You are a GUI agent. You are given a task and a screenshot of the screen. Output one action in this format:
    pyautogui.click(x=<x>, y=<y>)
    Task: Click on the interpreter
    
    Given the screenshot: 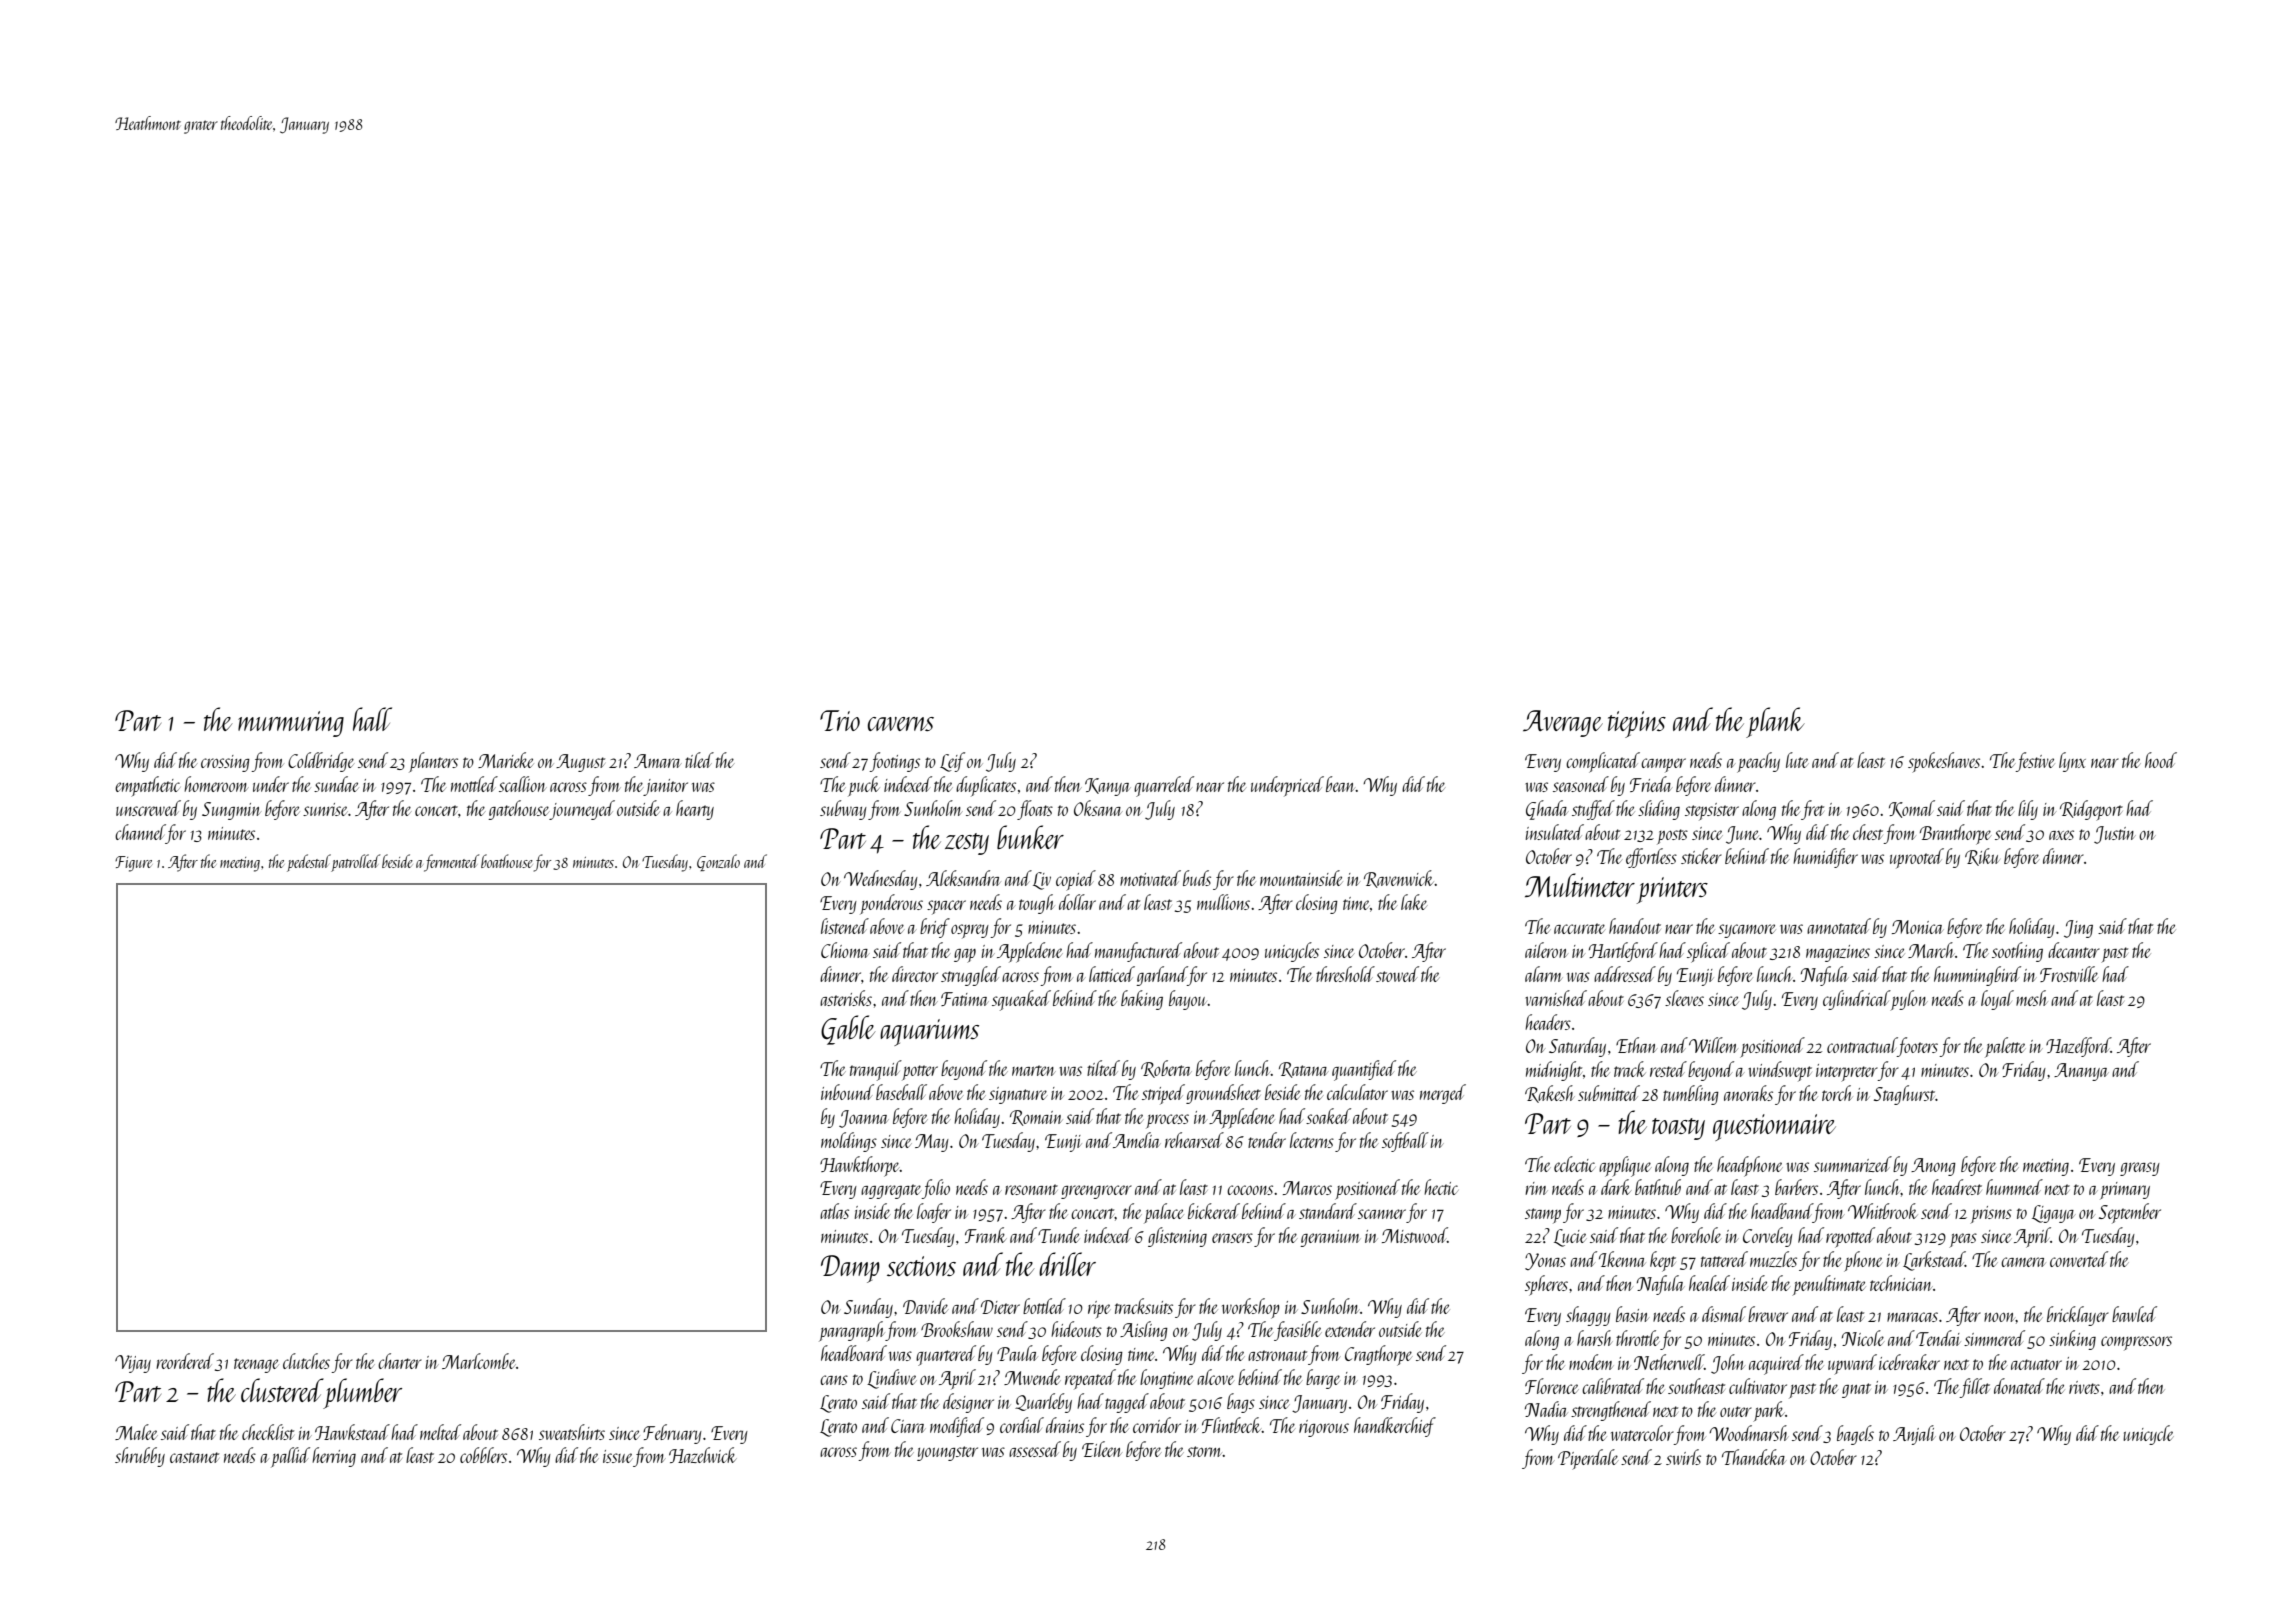 What is the action you would take?
    pyautogui.click(x=1847, y=1073)
